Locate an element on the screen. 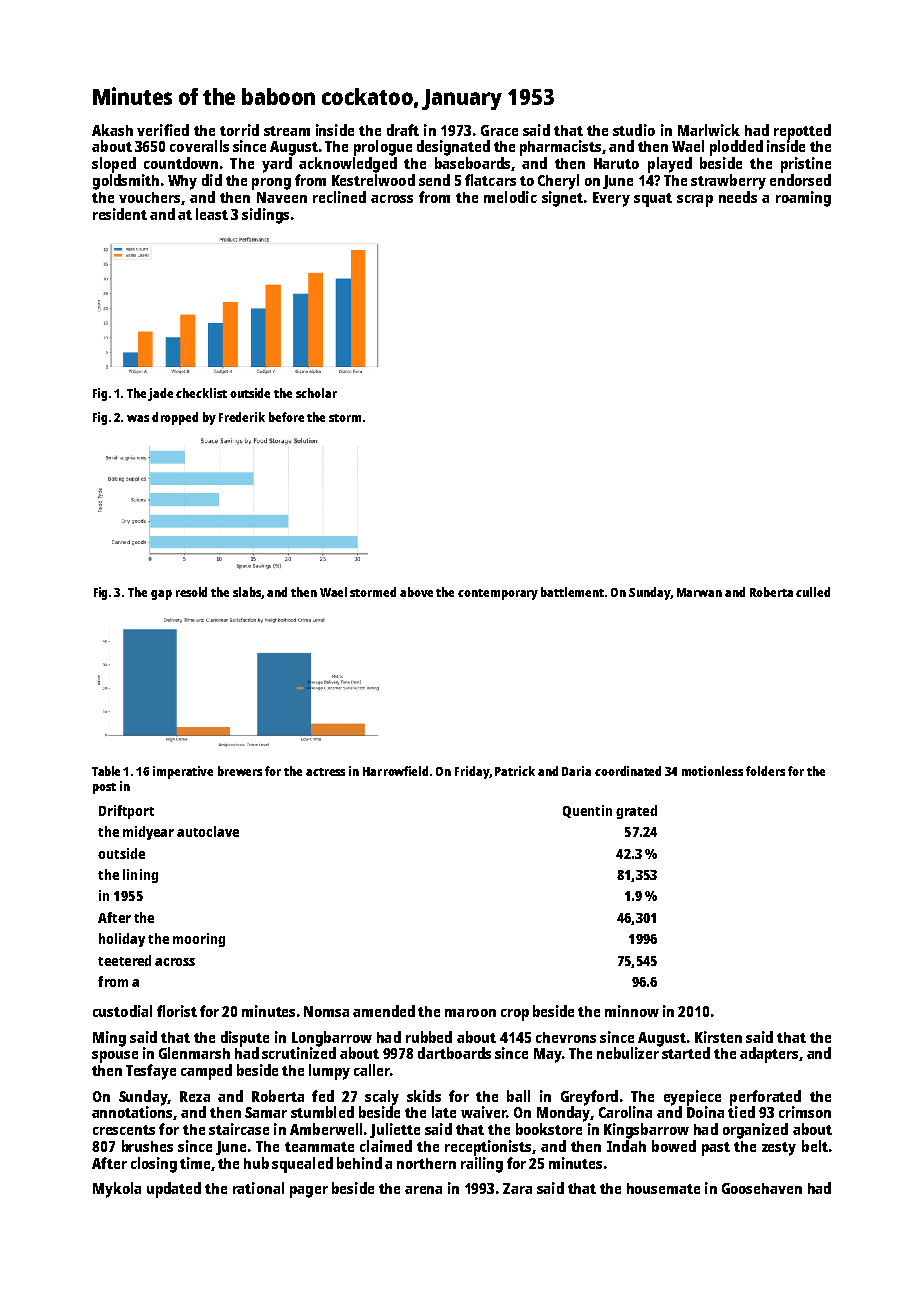 Image resolution: width=924 pixels, height=1308 pixels. Goosehaven is located at coordinates (762, 1188).
